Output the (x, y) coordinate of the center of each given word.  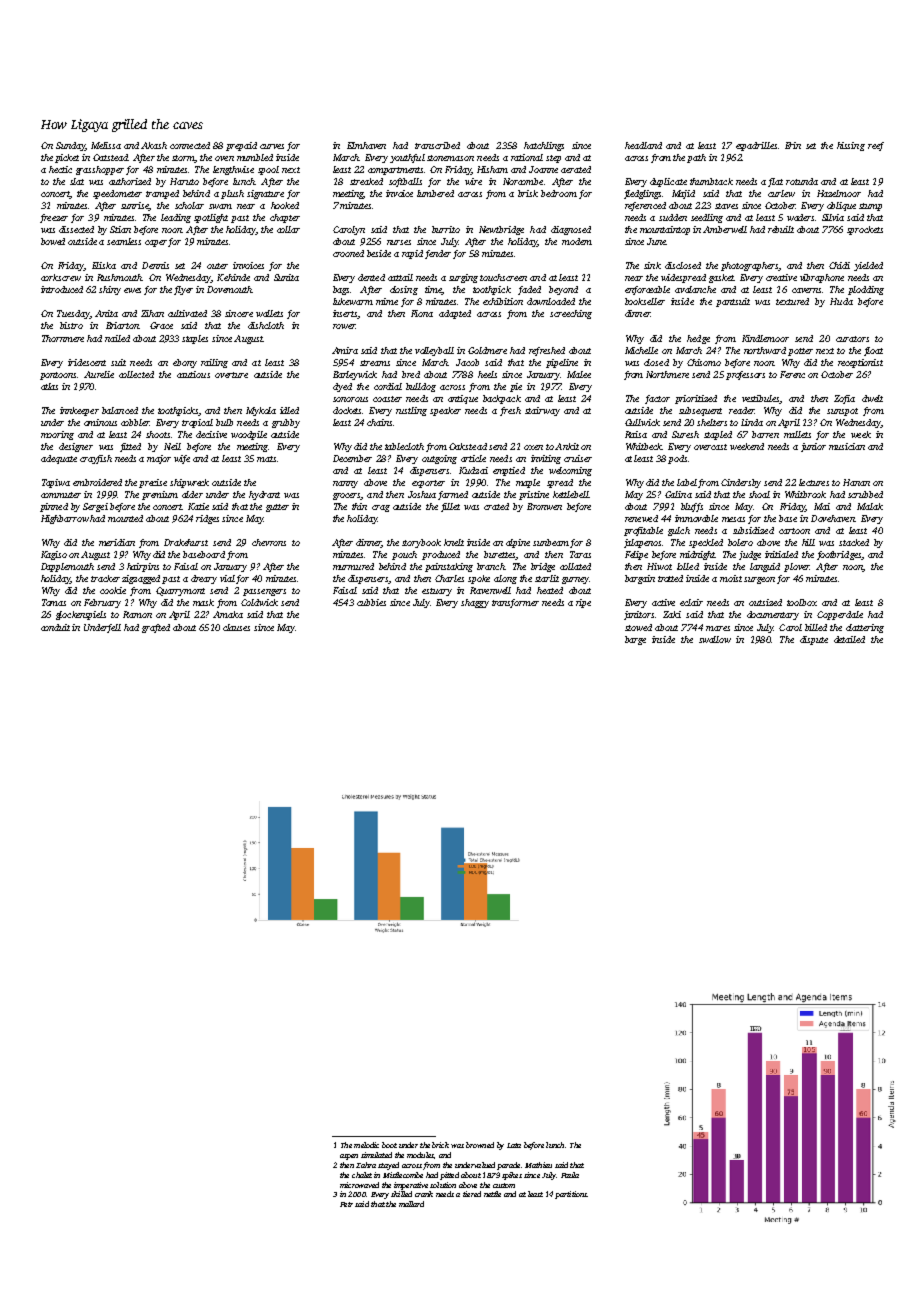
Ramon (137, 614)
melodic (366, 1145)
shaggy (475, 603)
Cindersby (741, 483)
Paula (570, 1175)
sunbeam (551, 542)
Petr (346, 1204)
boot (389, 1145)
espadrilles (756, 146)
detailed (849, 639)
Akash (154, 145)
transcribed (437, 145)
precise (153, 483)
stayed (388, 1166)
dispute (814, 640)
